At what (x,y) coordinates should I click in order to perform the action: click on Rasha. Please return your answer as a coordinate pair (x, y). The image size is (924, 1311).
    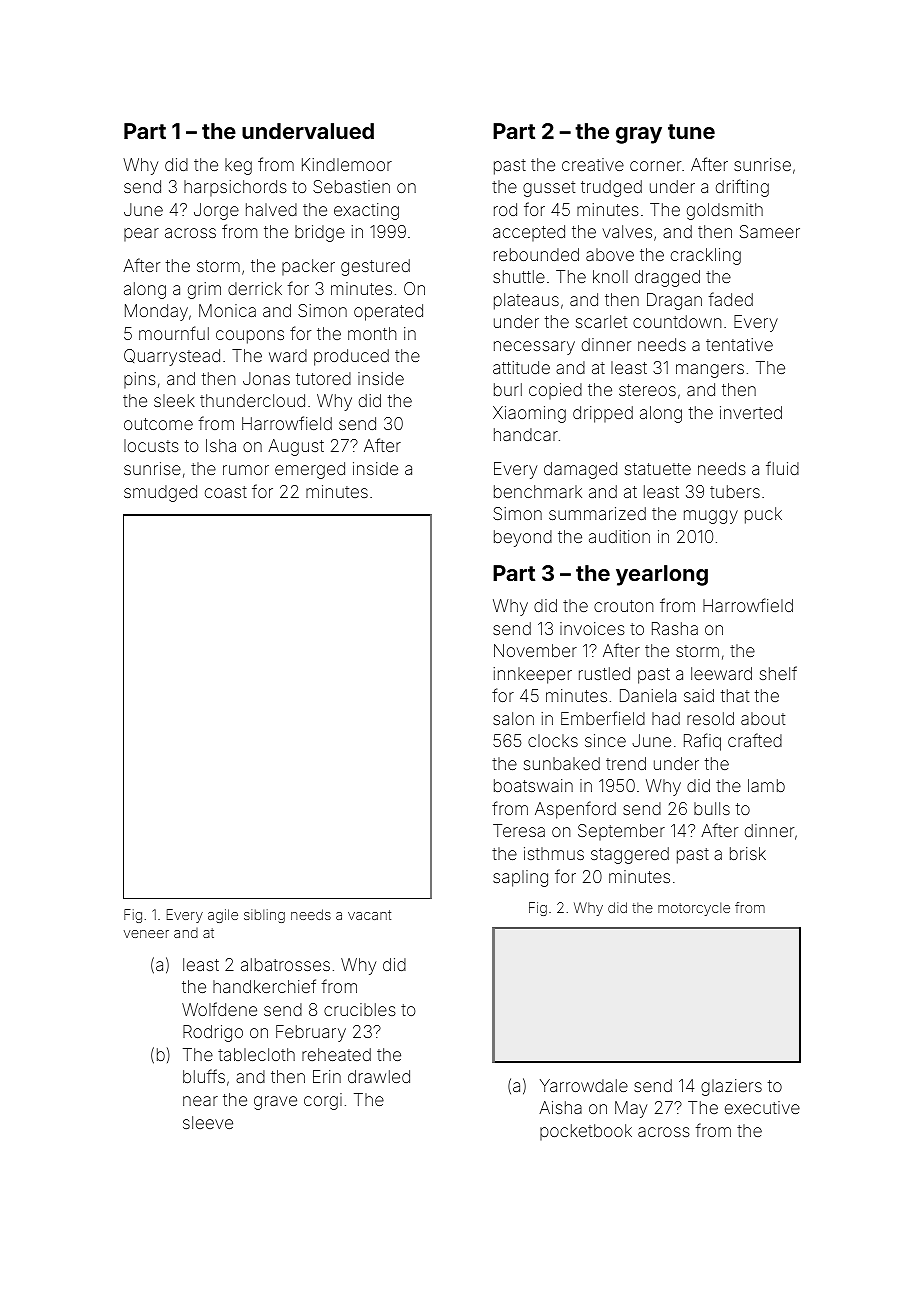
    Looking at the image, I should click on (675, 628).
